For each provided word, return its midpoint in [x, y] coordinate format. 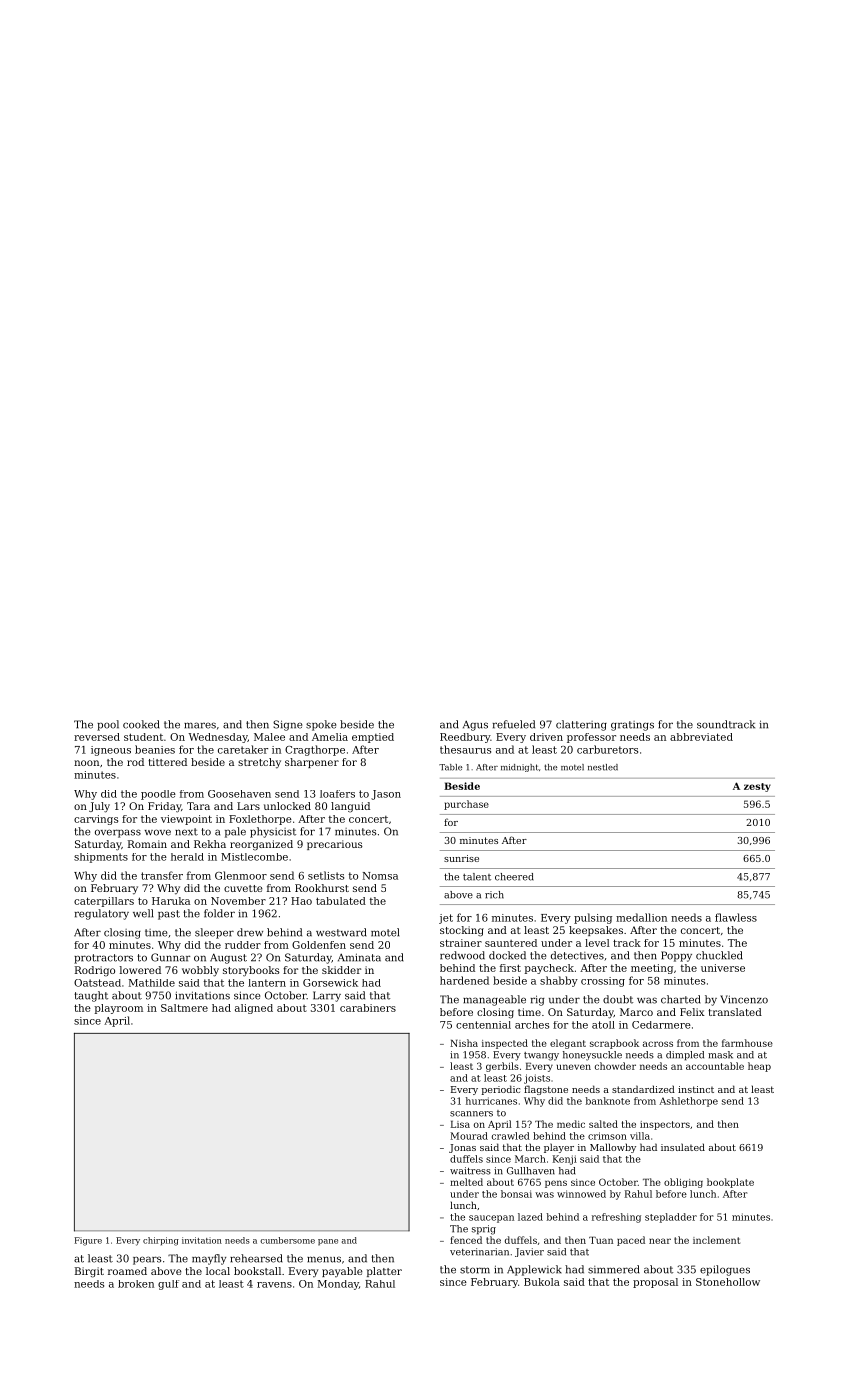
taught [91, 996]
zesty [757, 787]
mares [200, 725]
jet [446, 919]
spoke [321, 725]
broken [136, 1284]
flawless [736, 917]
